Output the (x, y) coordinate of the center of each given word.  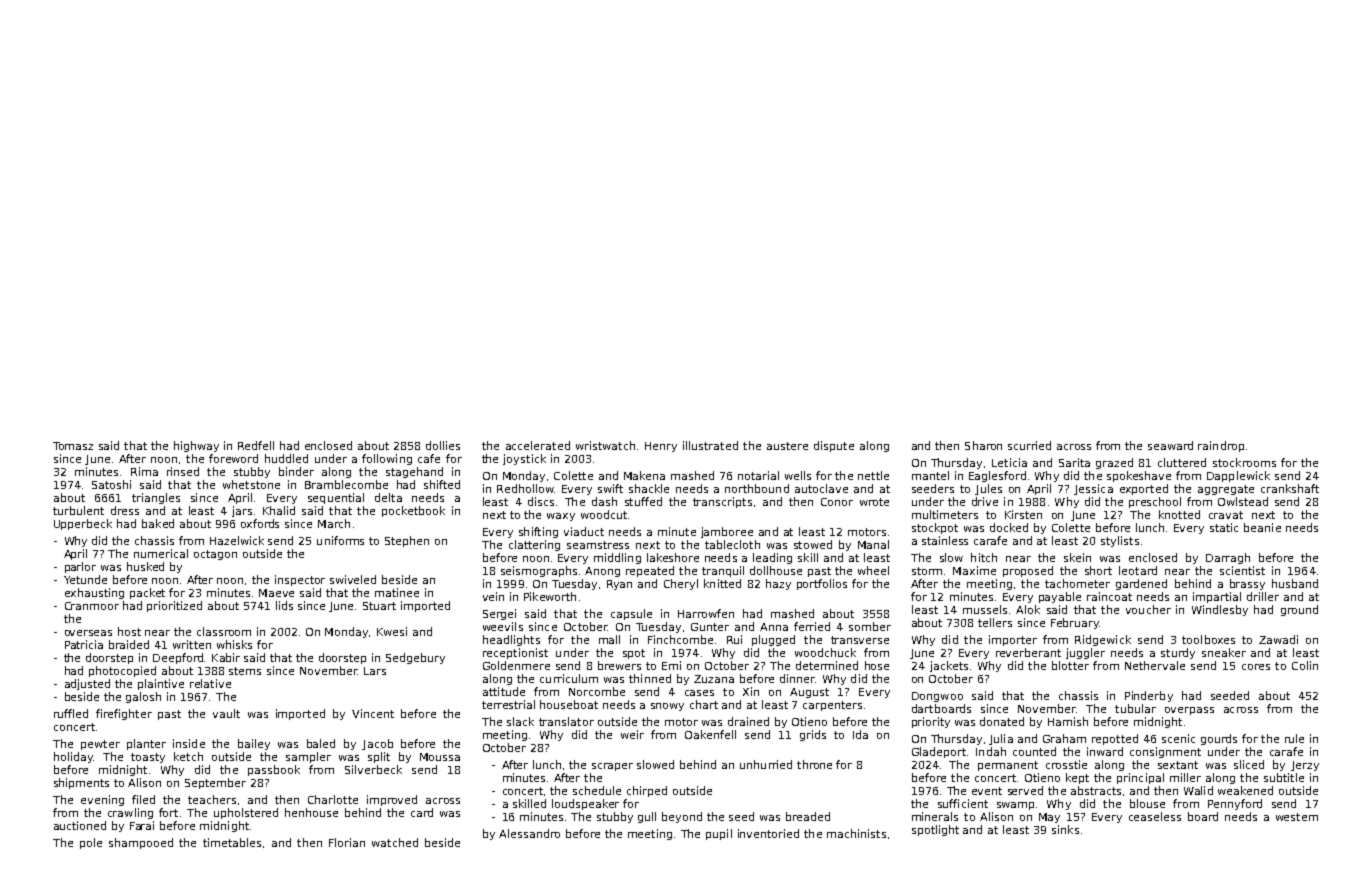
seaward (1170, 445)
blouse (1147, 803)
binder (296, 471)
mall (609, 639)
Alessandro (529, 833)
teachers (212, 799)
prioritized (174, 606)
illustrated (710, 445)
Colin (1305, 665)
